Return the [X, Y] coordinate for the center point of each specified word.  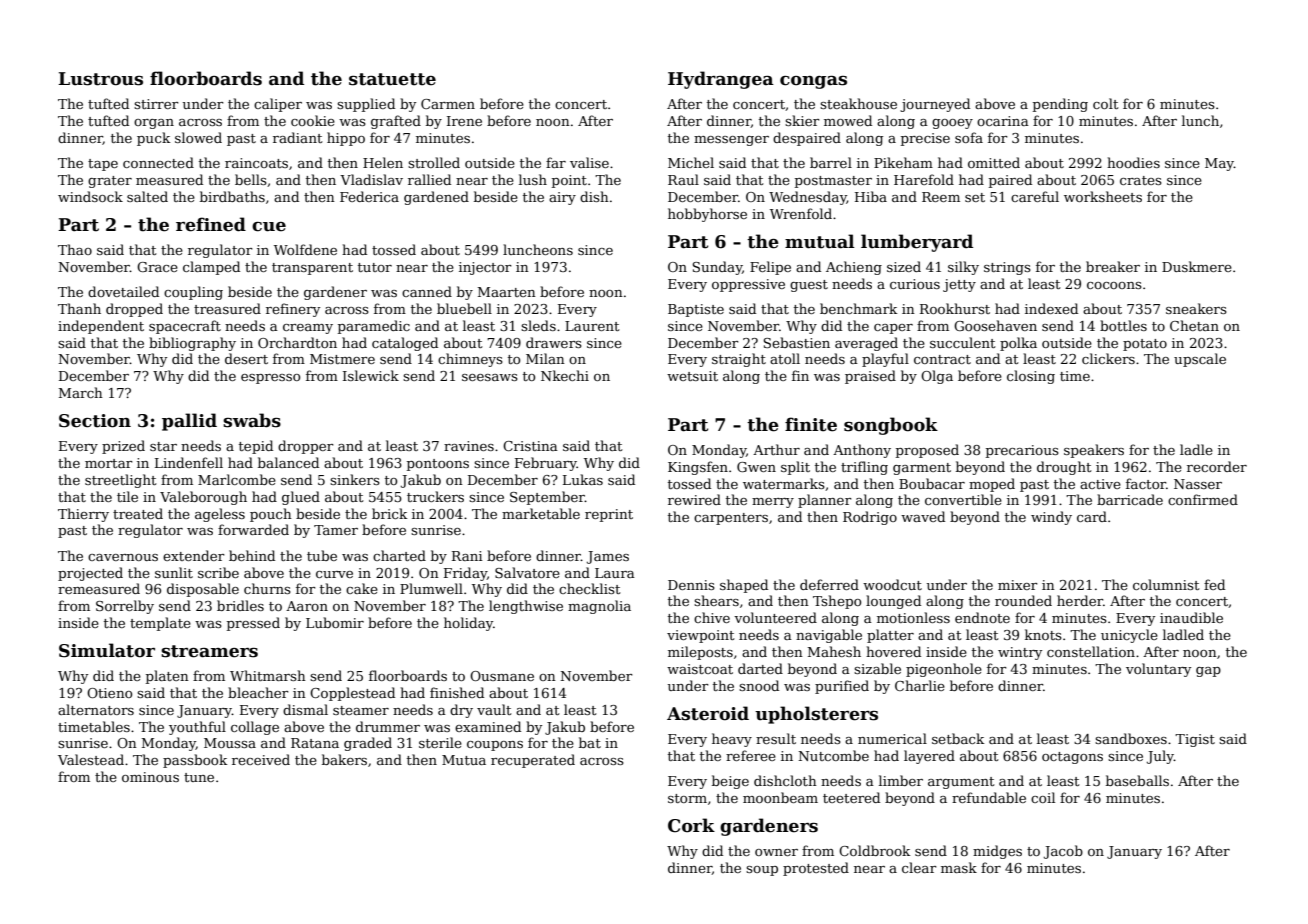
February [546, 464]
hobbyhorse [707, 215]
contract [942, 359]
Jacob [1063, 852]
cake [362, 588]
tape [103, 165]
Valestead [91, 759]
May [1219, 164]
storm [687, 798]
